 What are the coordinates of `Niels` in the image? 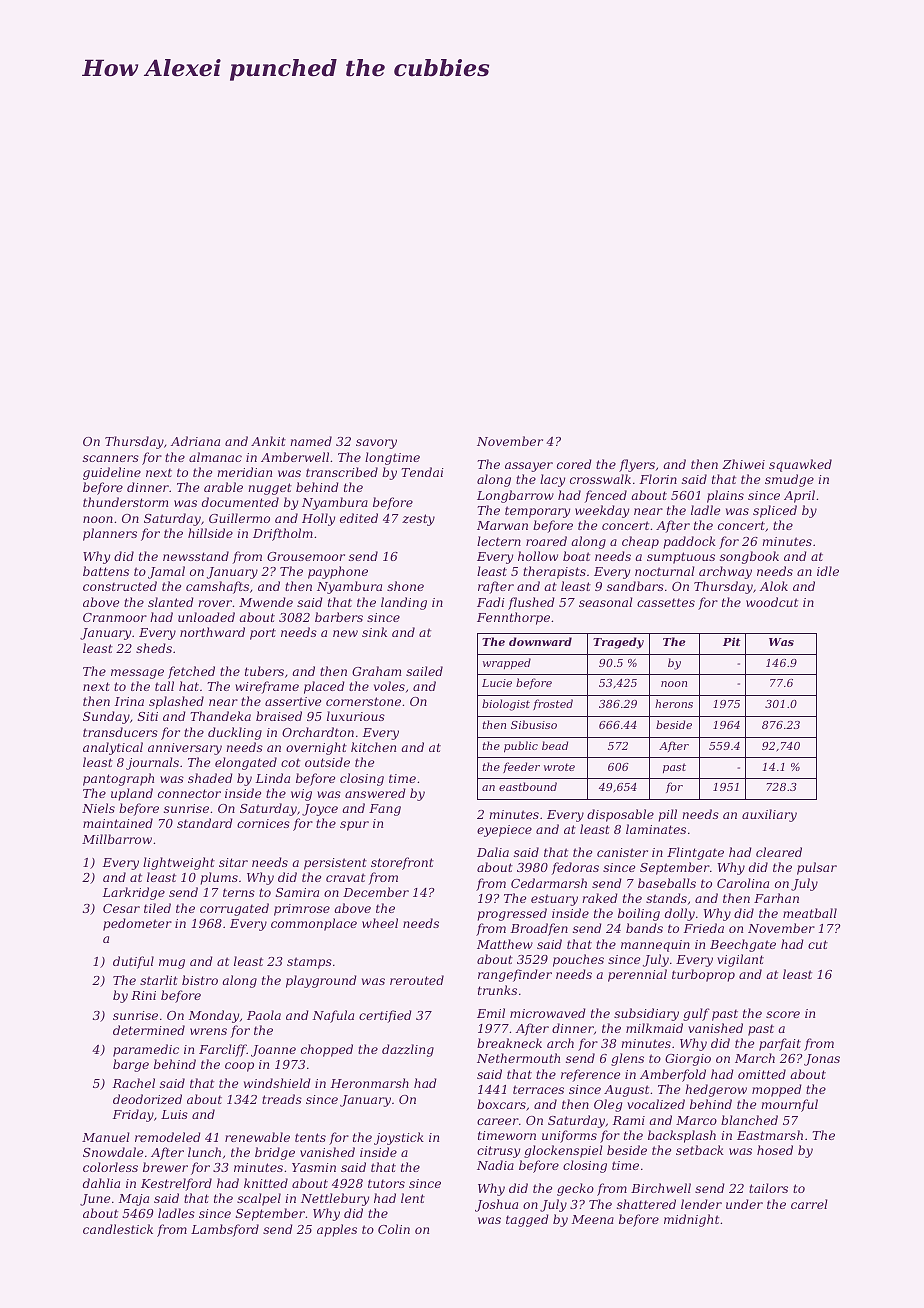 It's located at (98, 808).
